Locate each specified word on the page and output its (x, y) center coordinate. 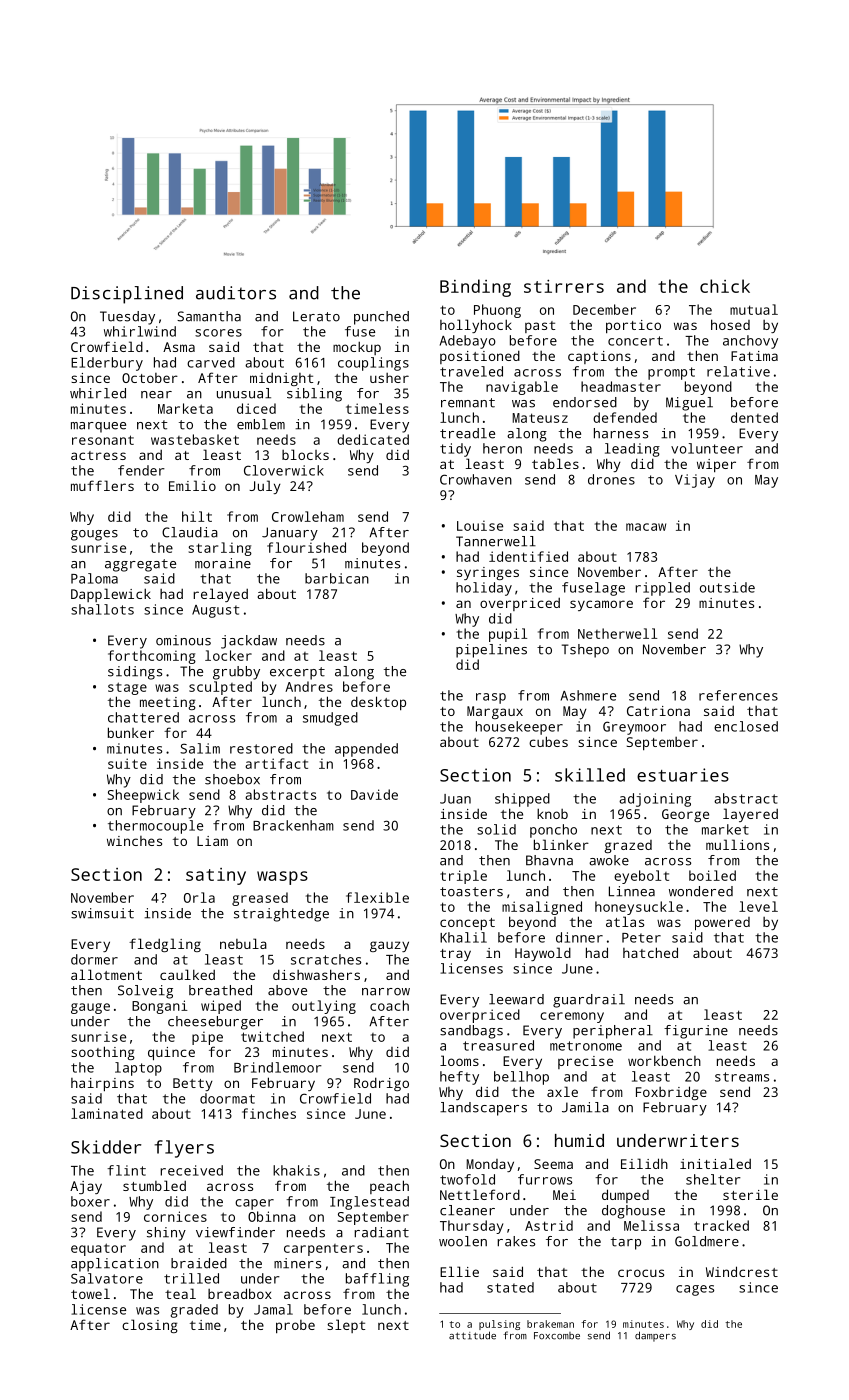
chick (725, 286)
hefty (459, 1078)
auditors (236, 293)
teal (180, 1293)
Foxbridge (671, 1093)
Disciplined (127, 295)
